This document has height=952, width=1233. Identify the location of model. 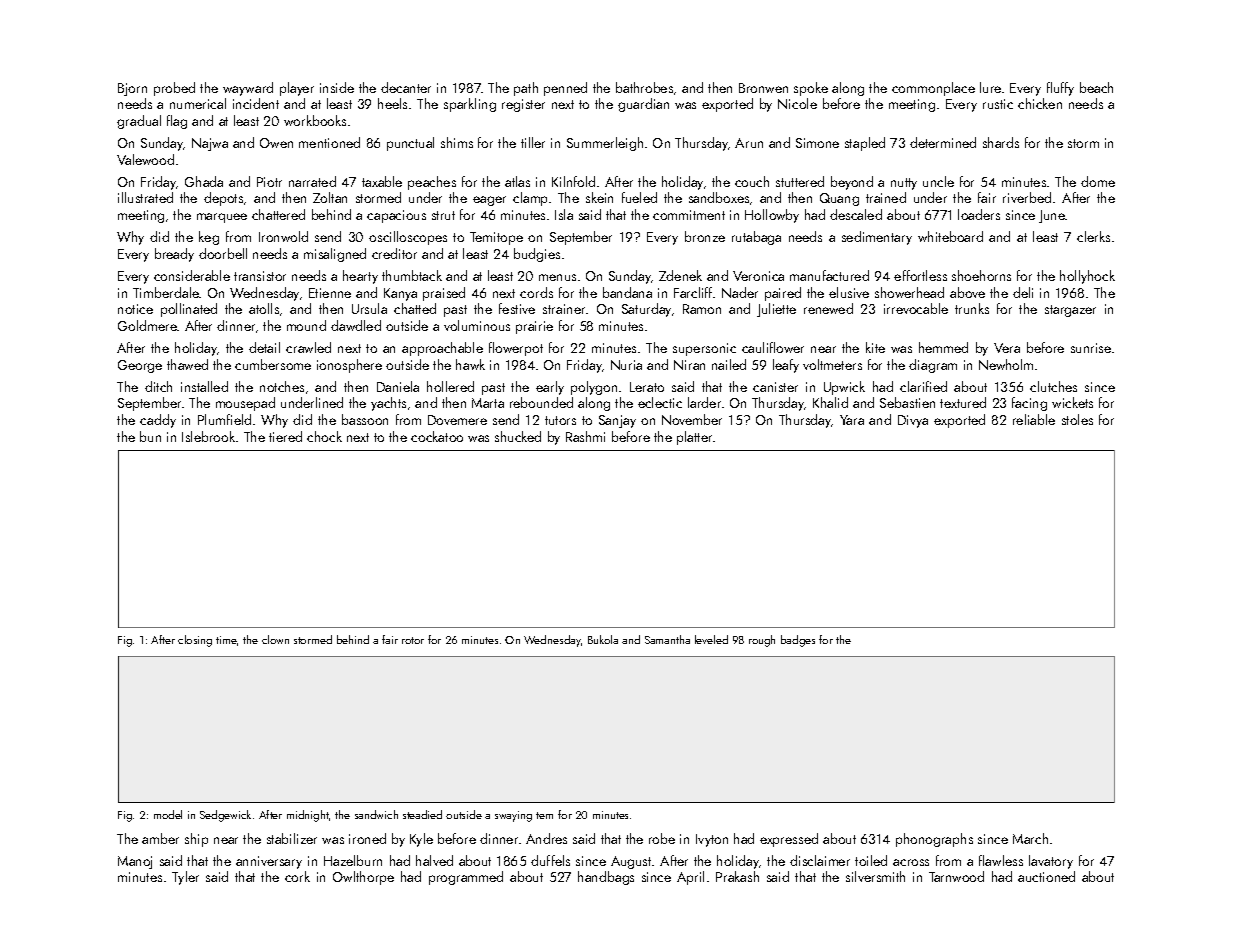
(168, 814).
